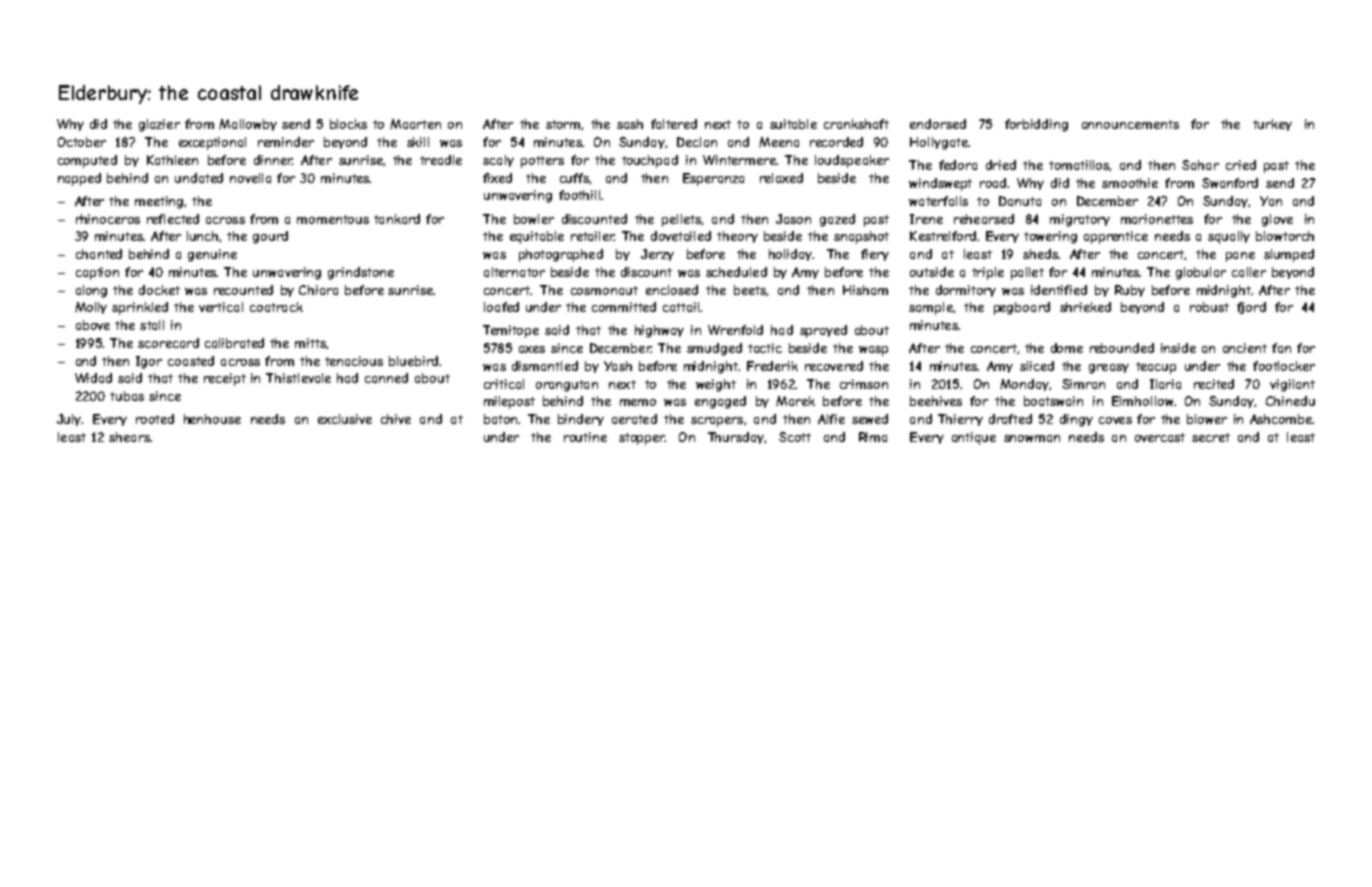 Image resolution: width=1372 pixels, height=887 pixels. Describe the element at coordinates (1201, 273) in the page. I see `globular` at that location.
